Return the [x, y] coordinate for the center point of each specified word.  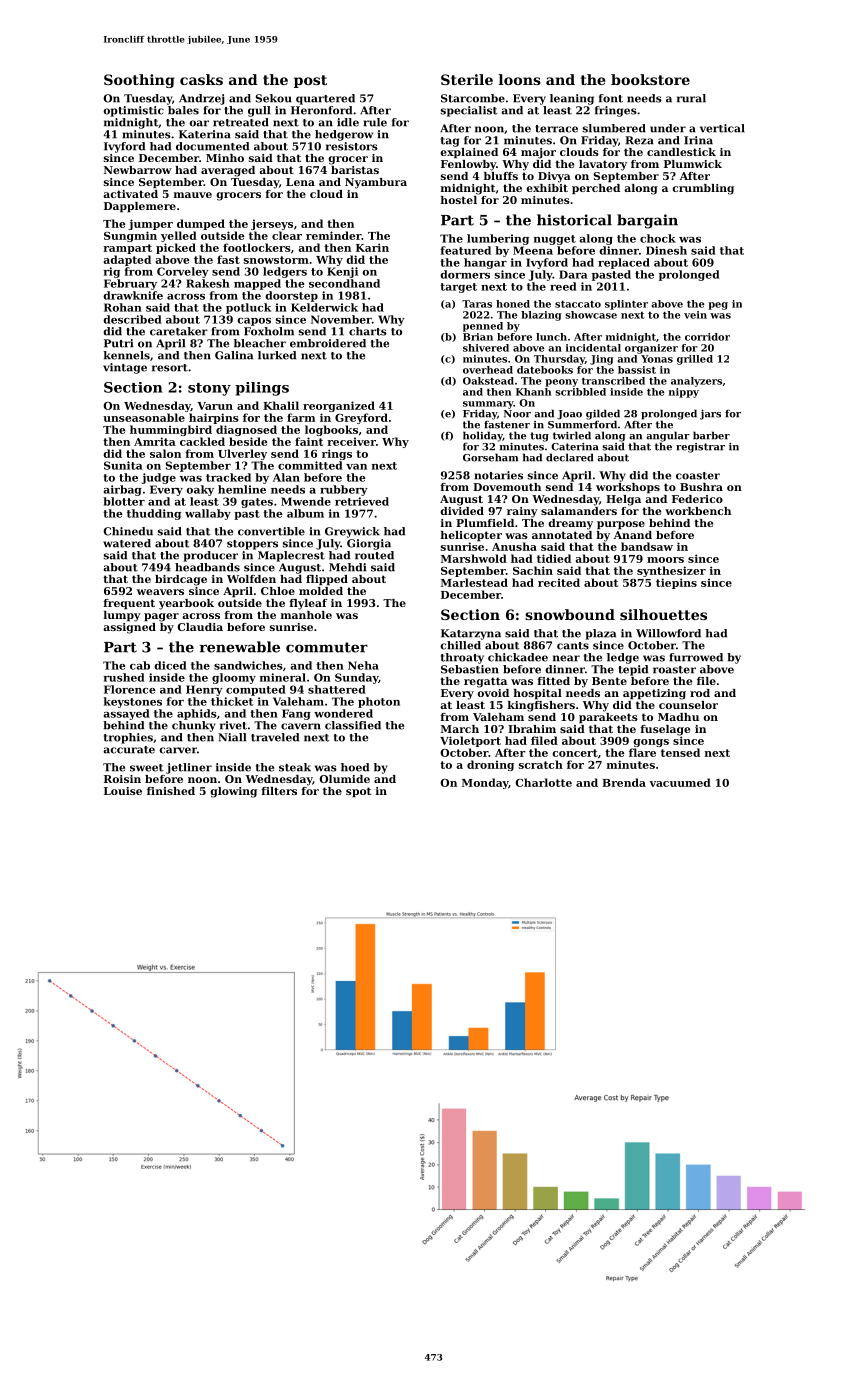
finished [171, 791]
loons [520, 79]
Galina [234, 355]
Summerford [582, 424]
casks [201, 79]
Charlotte [543, 782]
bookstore [650, 79]
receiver [351, 442]
